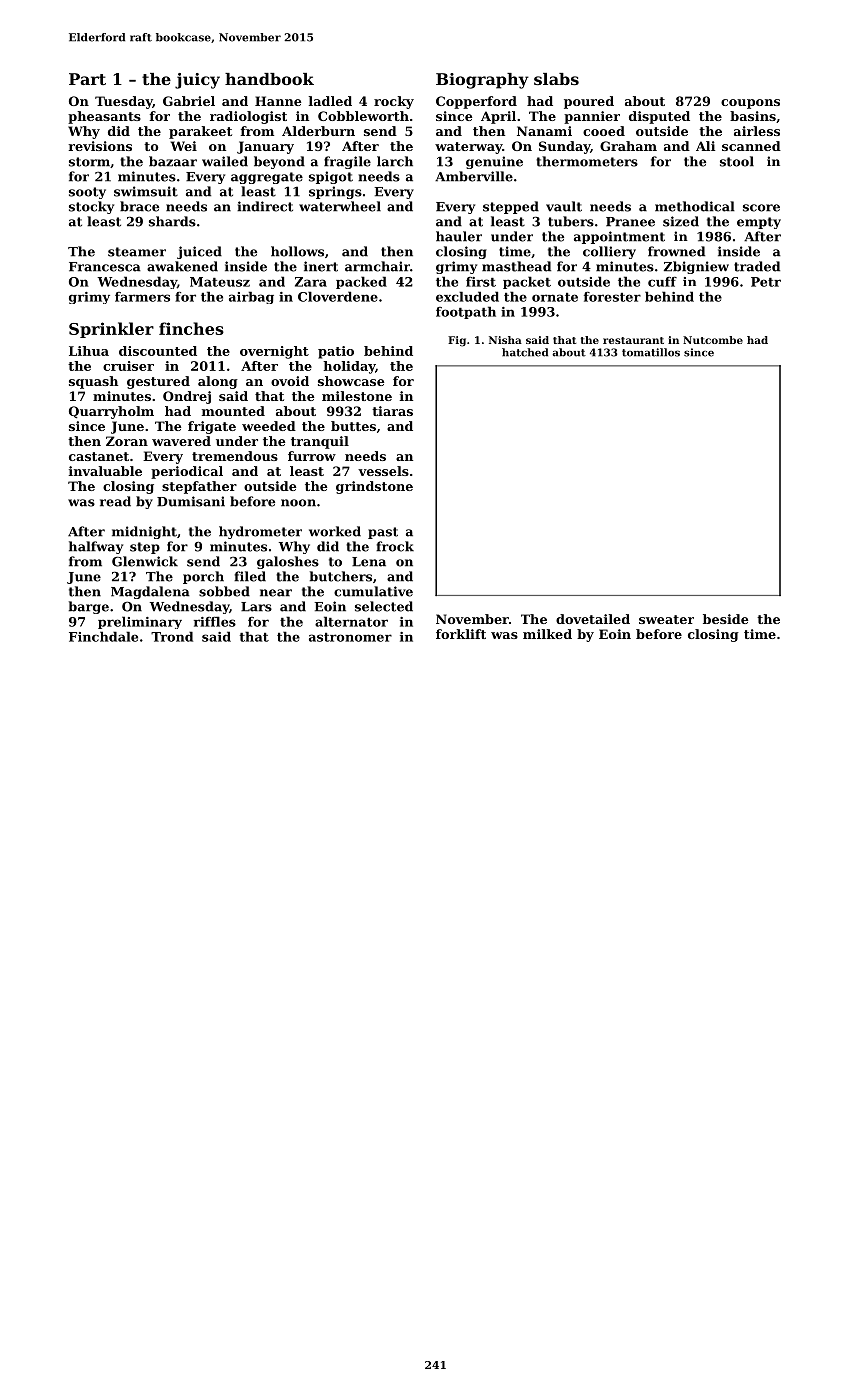 This document has height=1400, width=849. Describe the element at coordinates (297, 251) in the document. I see `hollows` at that location.
